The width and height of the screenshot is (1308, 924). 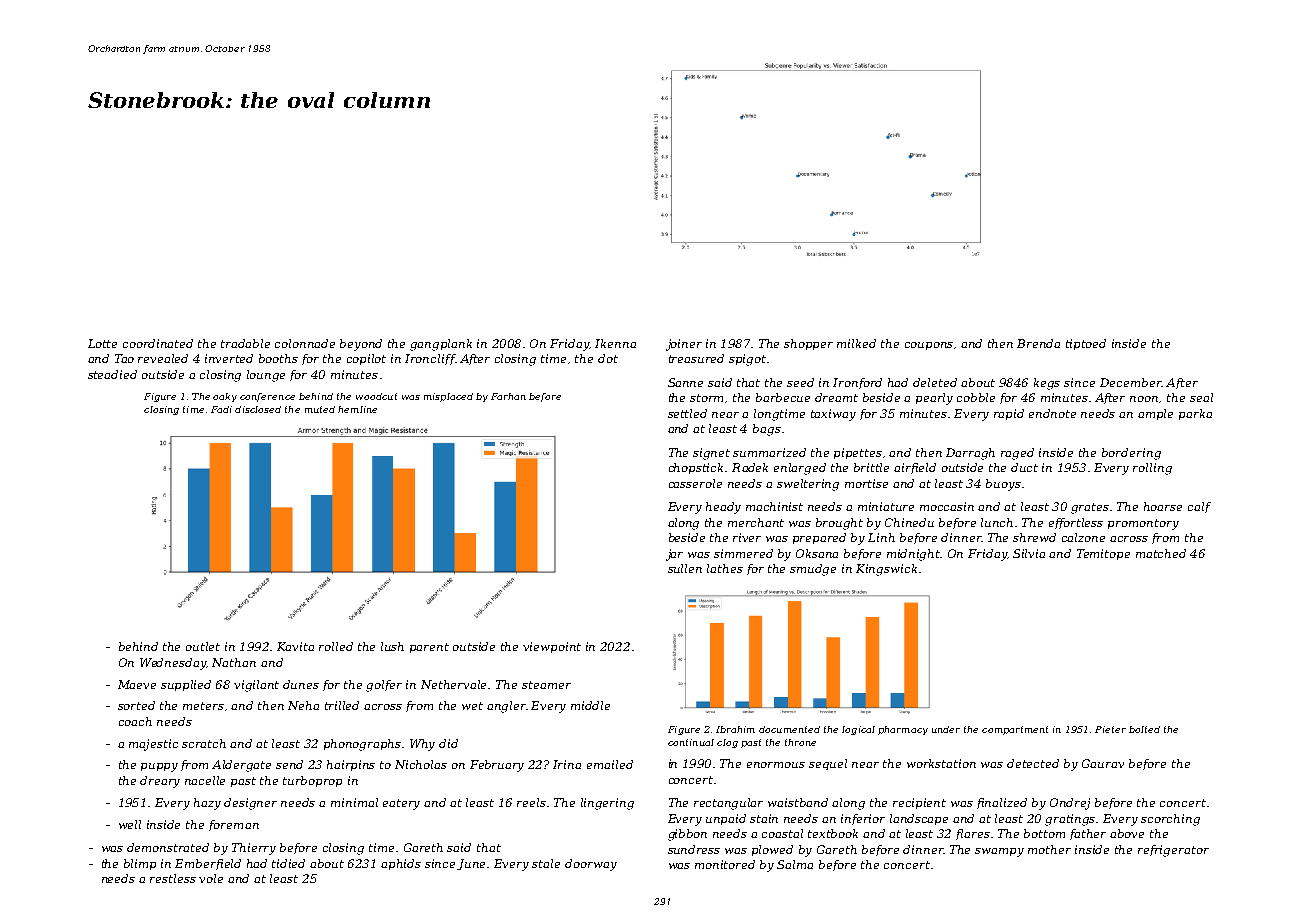 What do you see at coordinates (102, 343) in the screenshot?
I see `Lotte` at bounding box center [102, 343].
